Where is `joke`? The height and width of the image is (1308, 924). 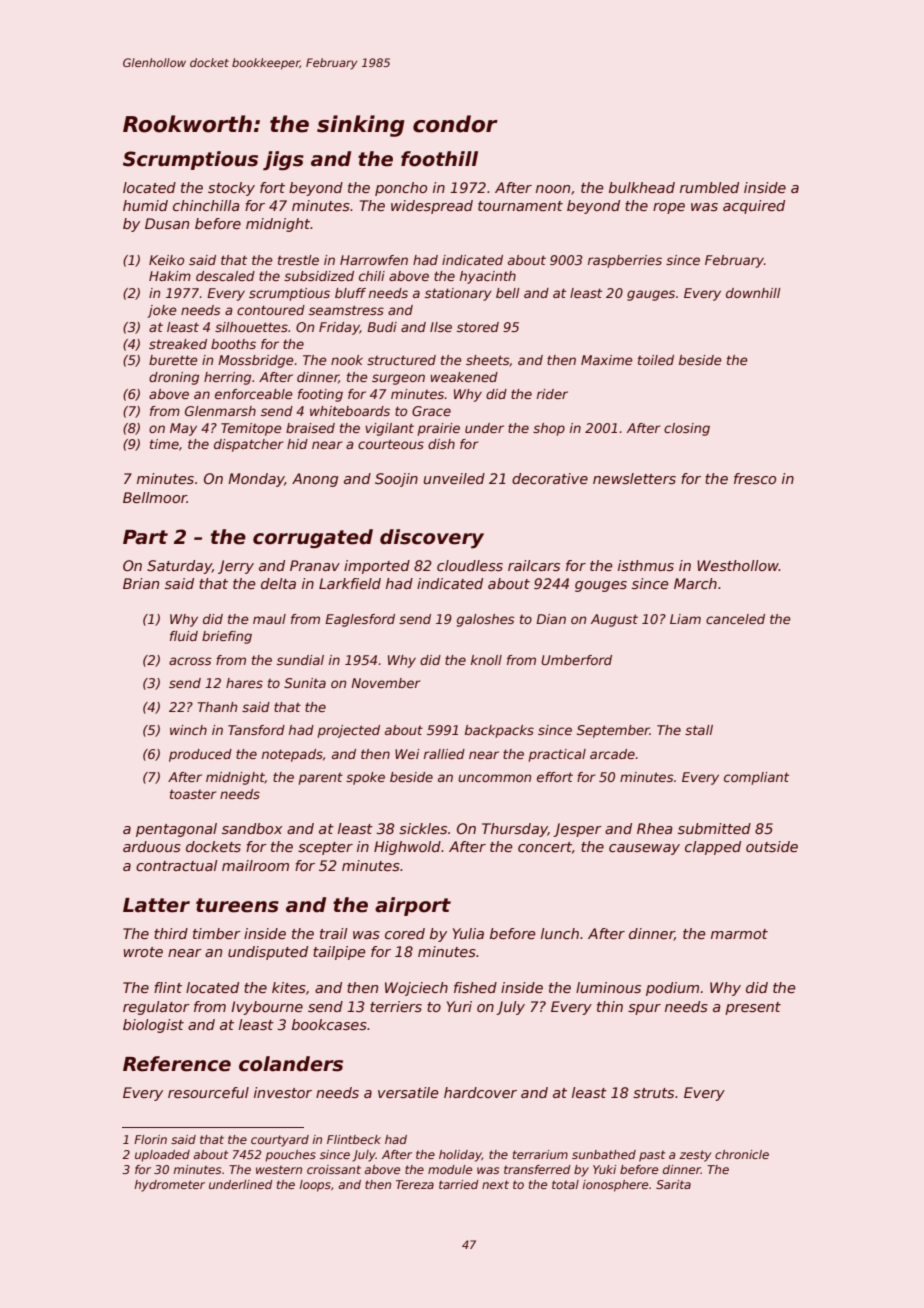
joke is located at coordinates (162, 311).
